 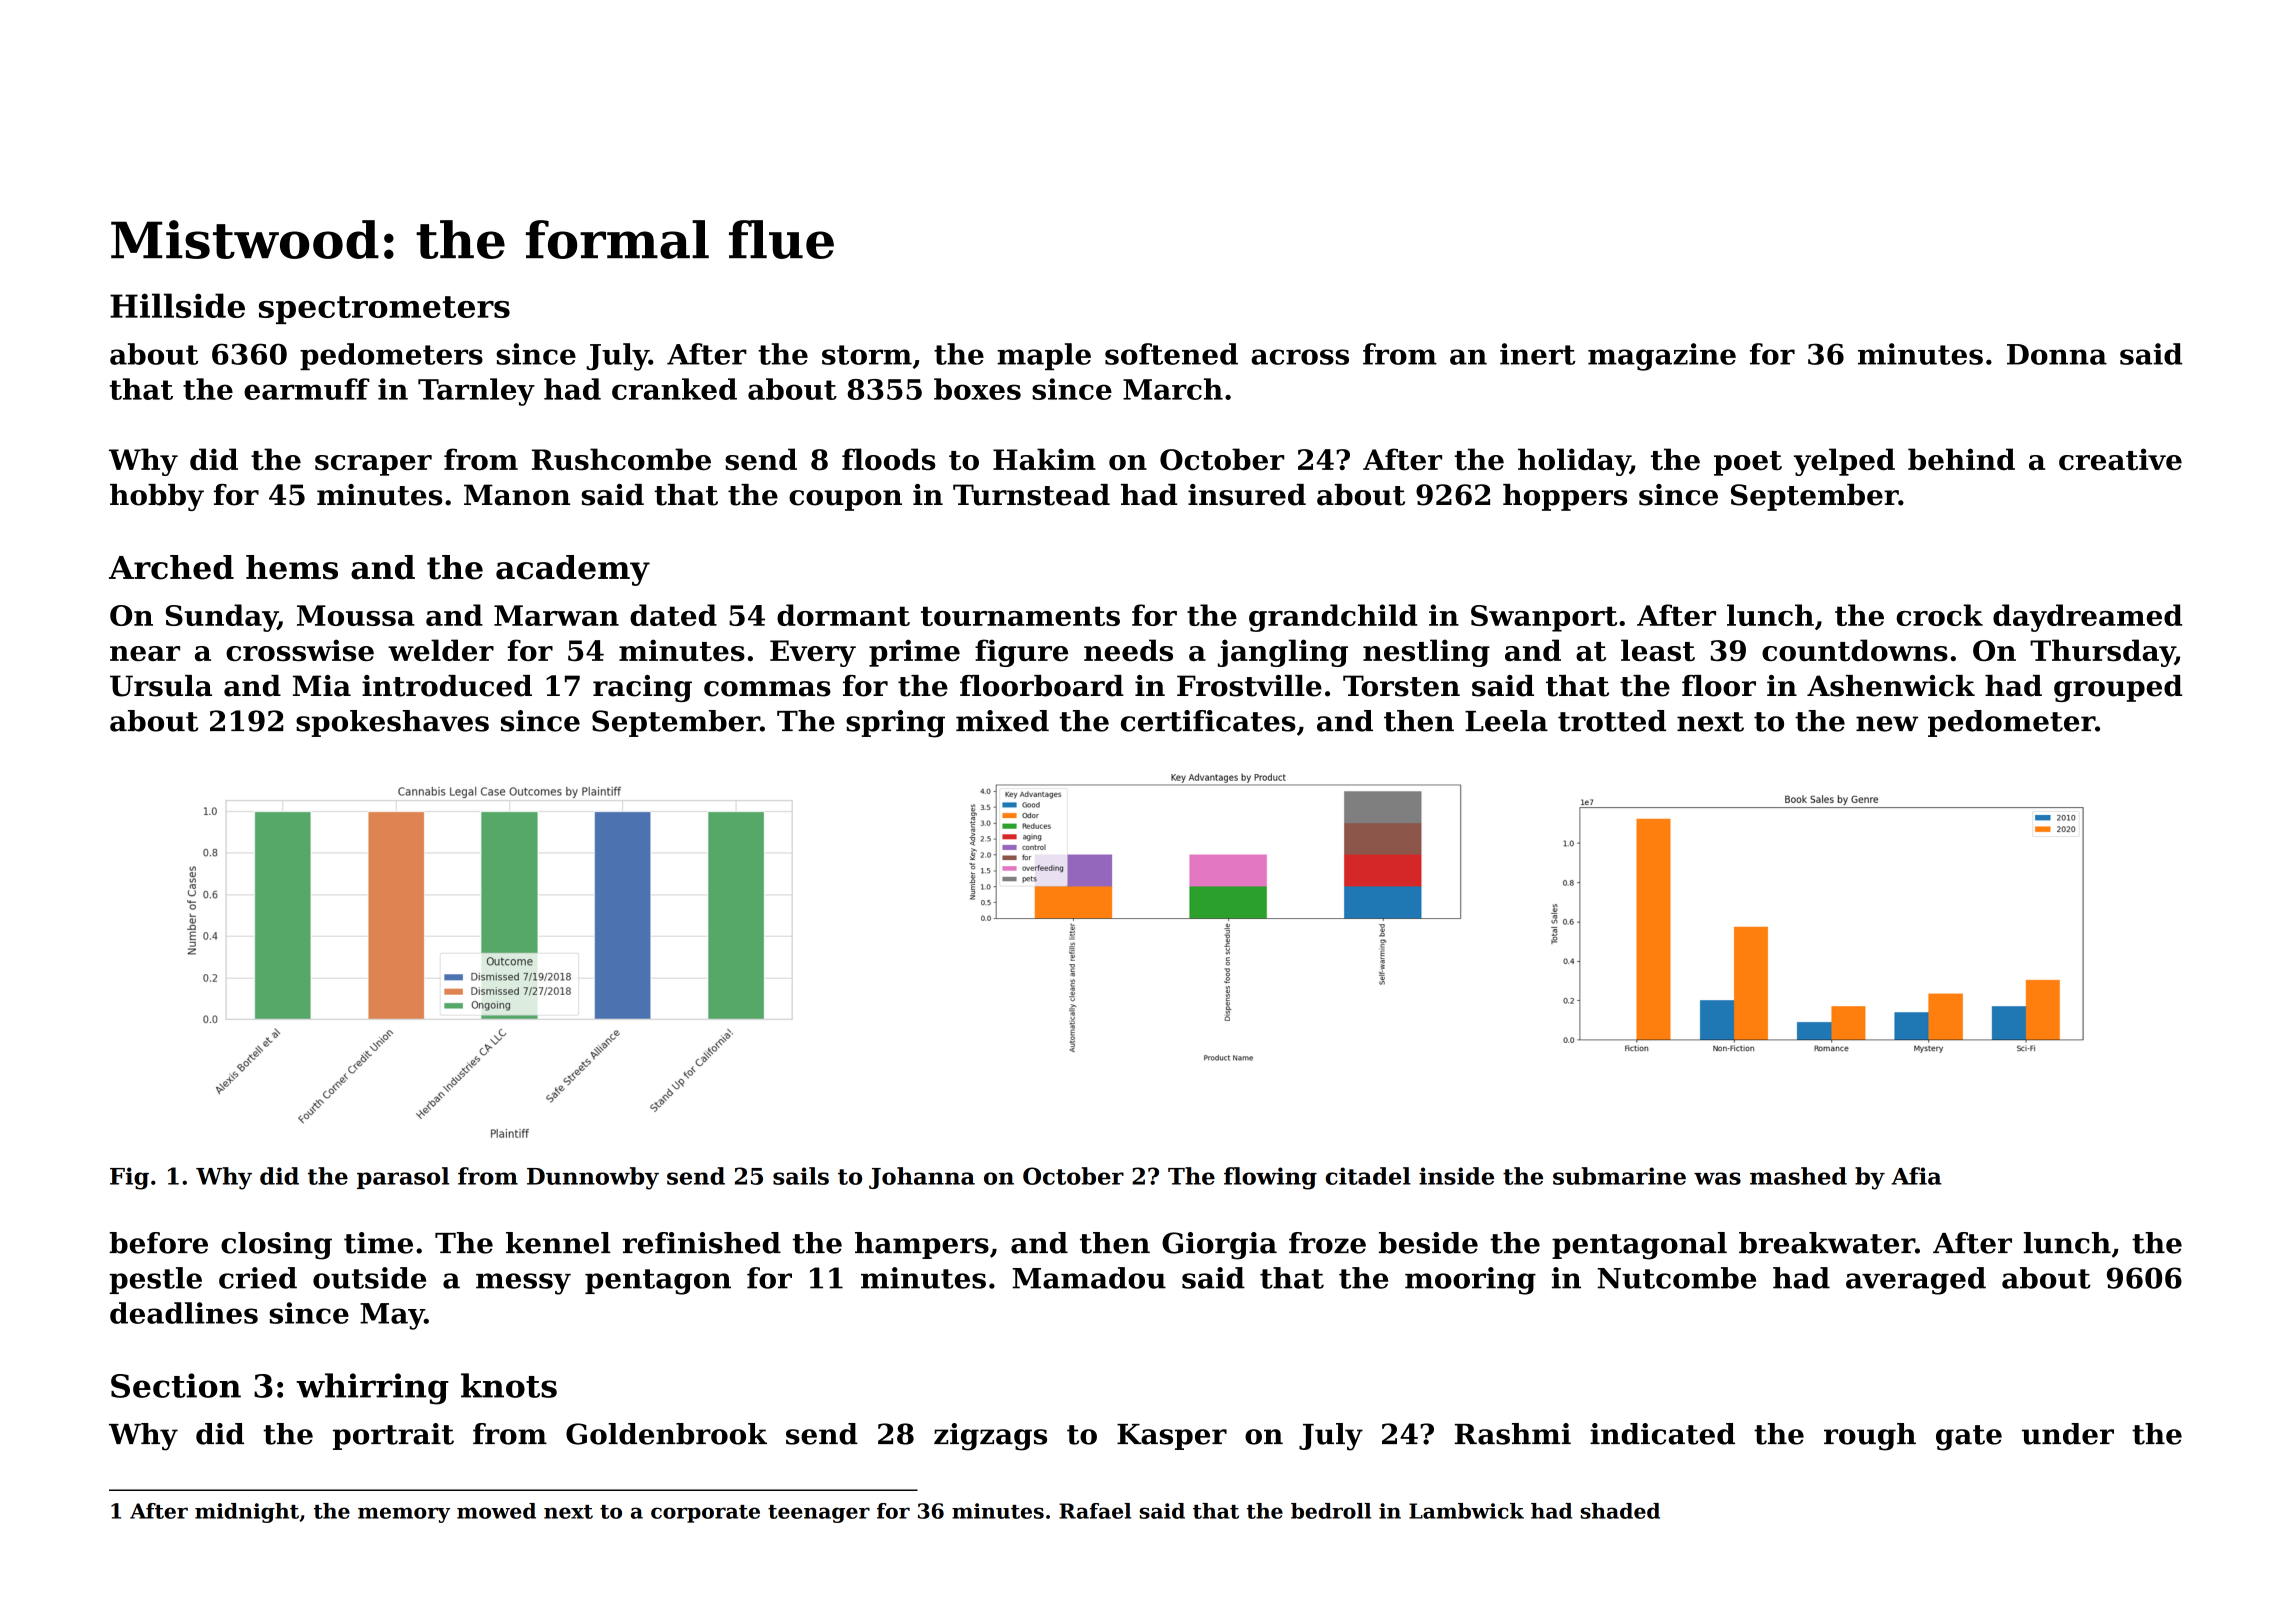 What do you see at coordinates (1172, 1437) in the screenshot?
I see `Kasper` at bounding box center [1172, 1437].
